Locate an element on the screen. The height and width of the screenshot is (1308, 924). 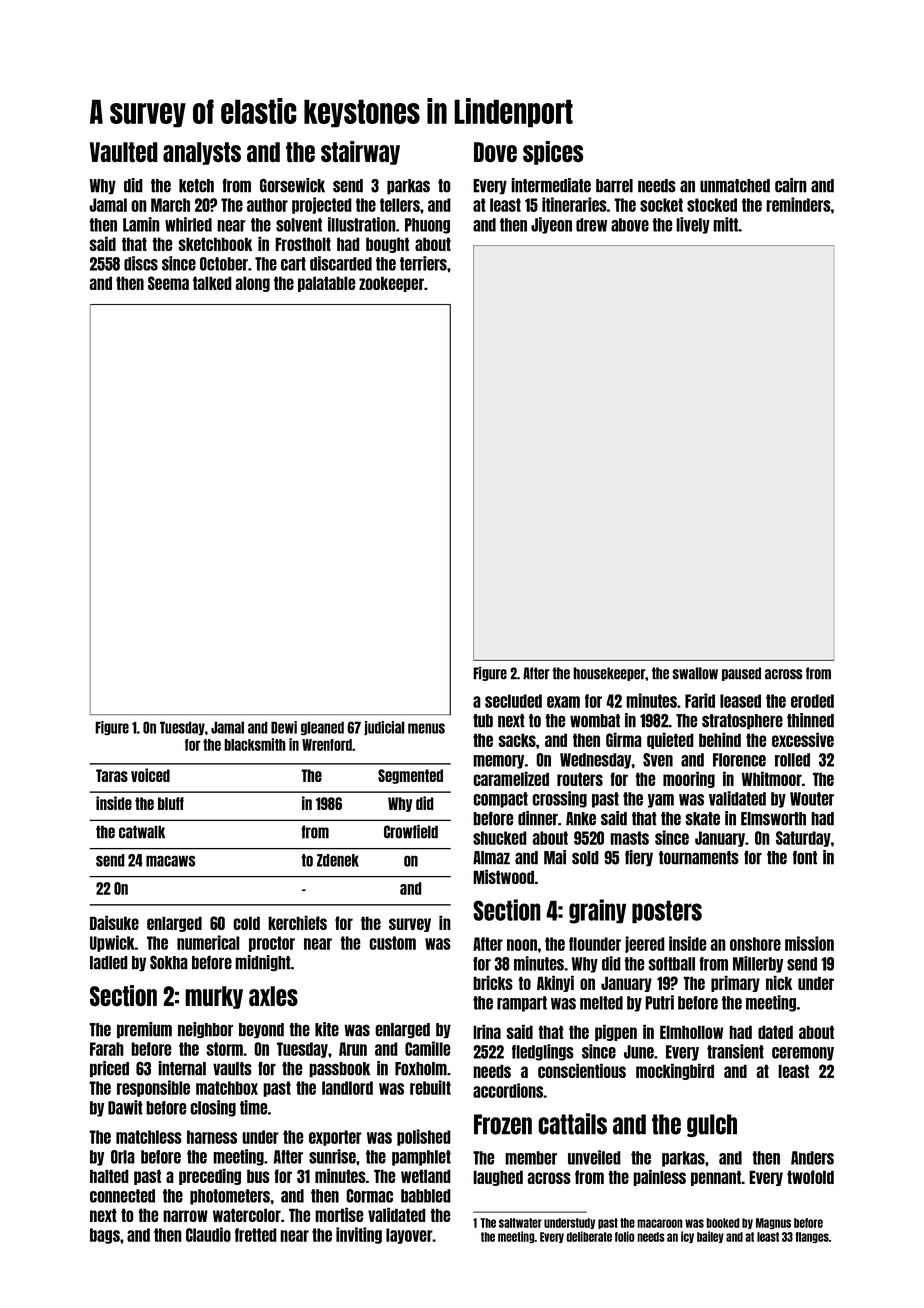
Segmented is located at coordinates (410, 776).
